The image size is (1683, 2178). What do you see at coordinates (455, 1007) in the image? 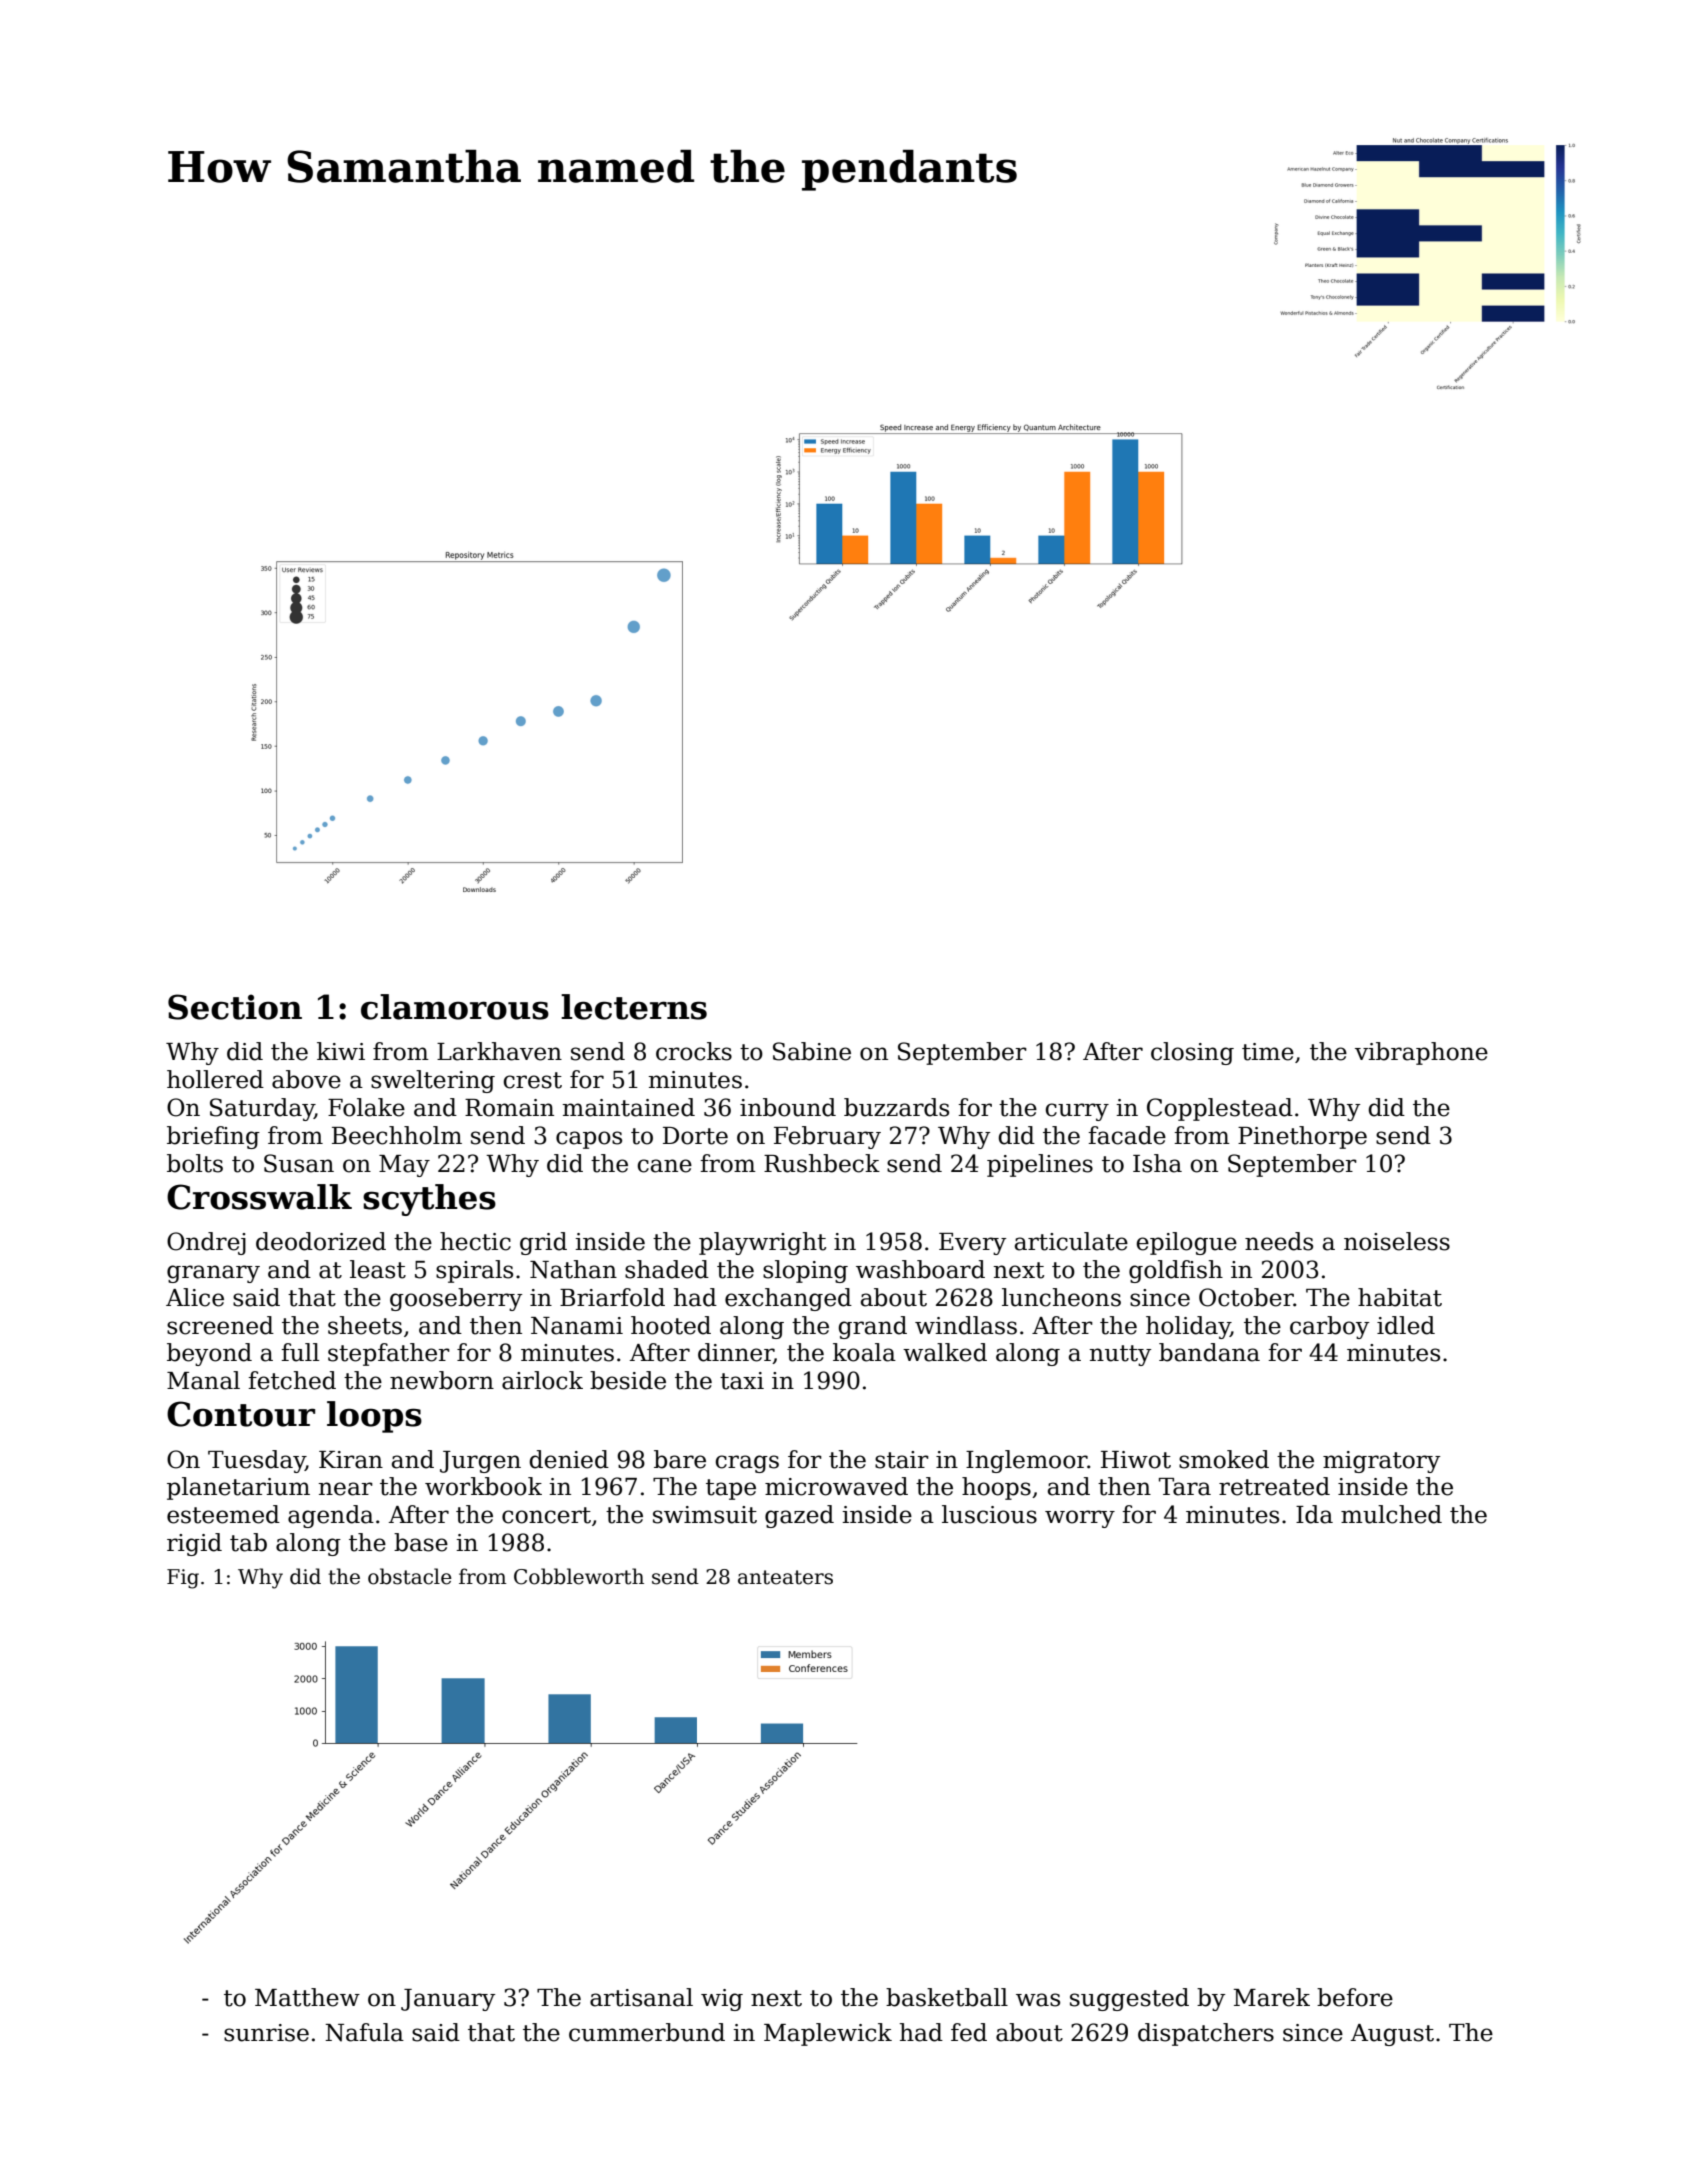
I see `clamorous` at bounding box center [455, 1007].
